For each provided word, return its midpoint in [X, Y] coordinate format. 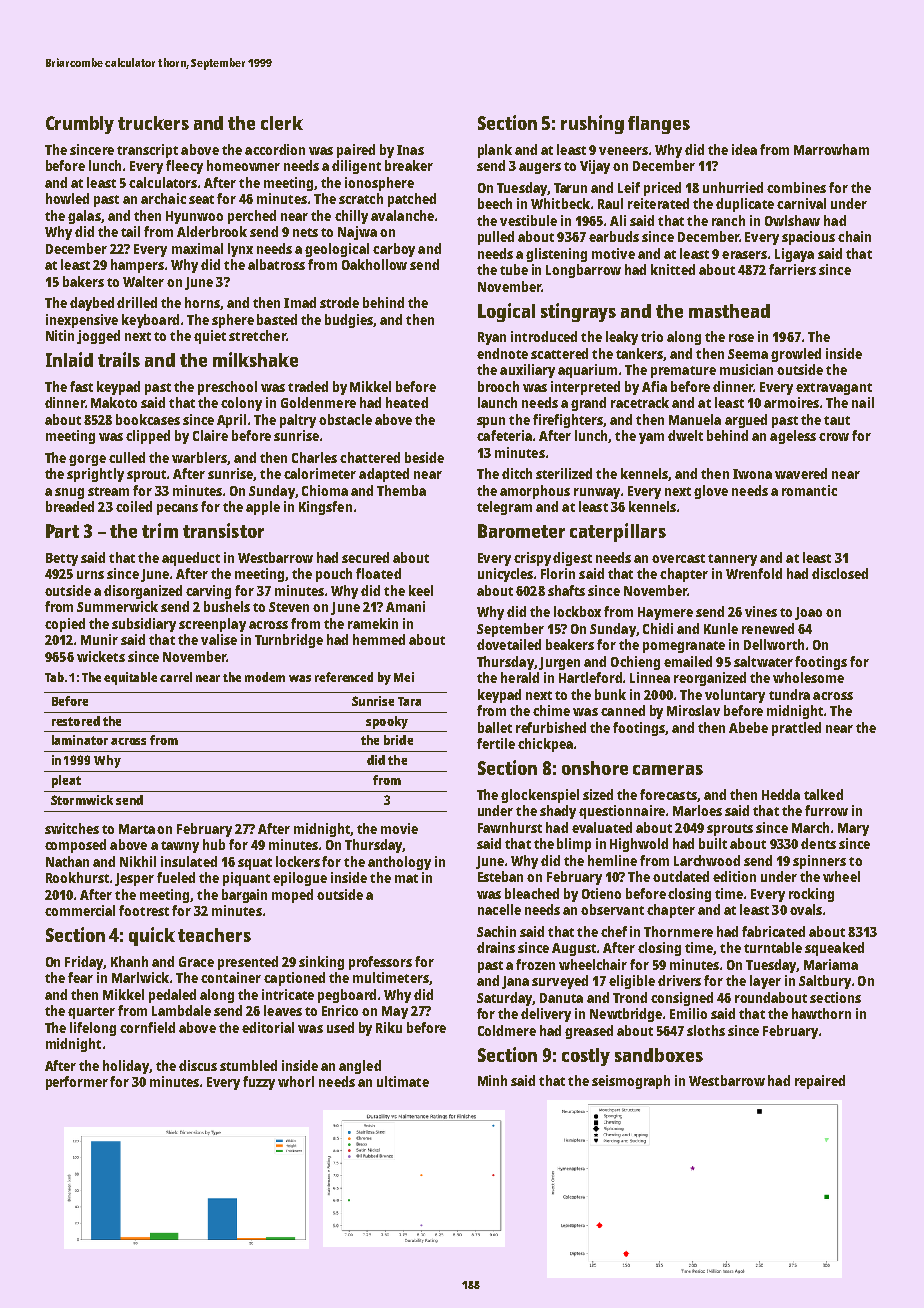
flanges [659, 125]
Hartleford [590, 677]
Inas [410, 150]
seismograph [631, 1082]
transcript [147, 151]
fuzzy [259, 1083]
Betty [62, 559]
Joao [808, 613]
